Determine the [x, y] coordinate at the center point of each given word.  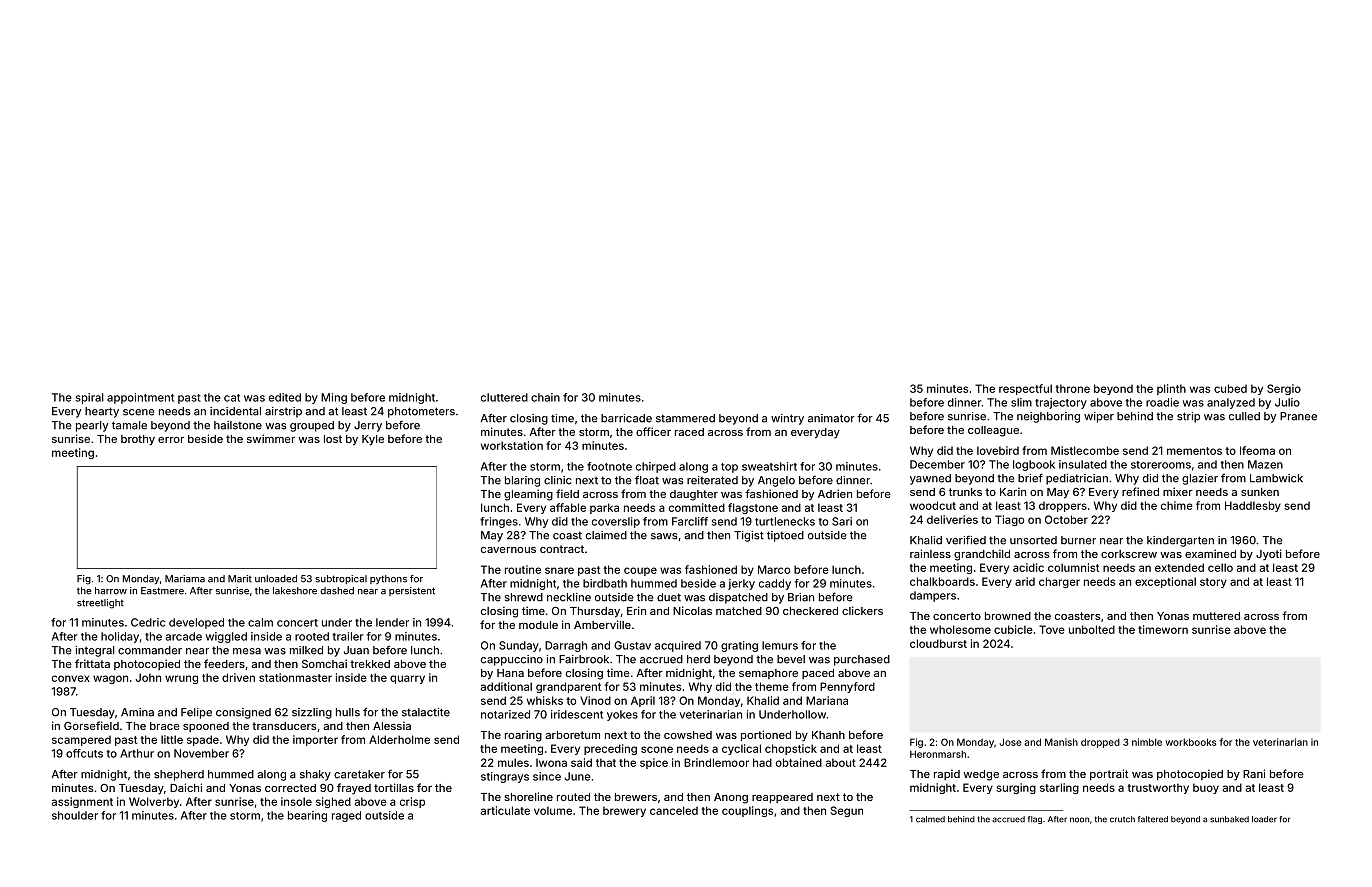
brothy [138, 440]
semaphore [768, 674]
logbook [1034, 465]
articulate [505, 810]
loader [1264, 819]
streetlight [100, 604]
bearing [307, 816]
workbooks [1191, 742]
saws [664, 536]
